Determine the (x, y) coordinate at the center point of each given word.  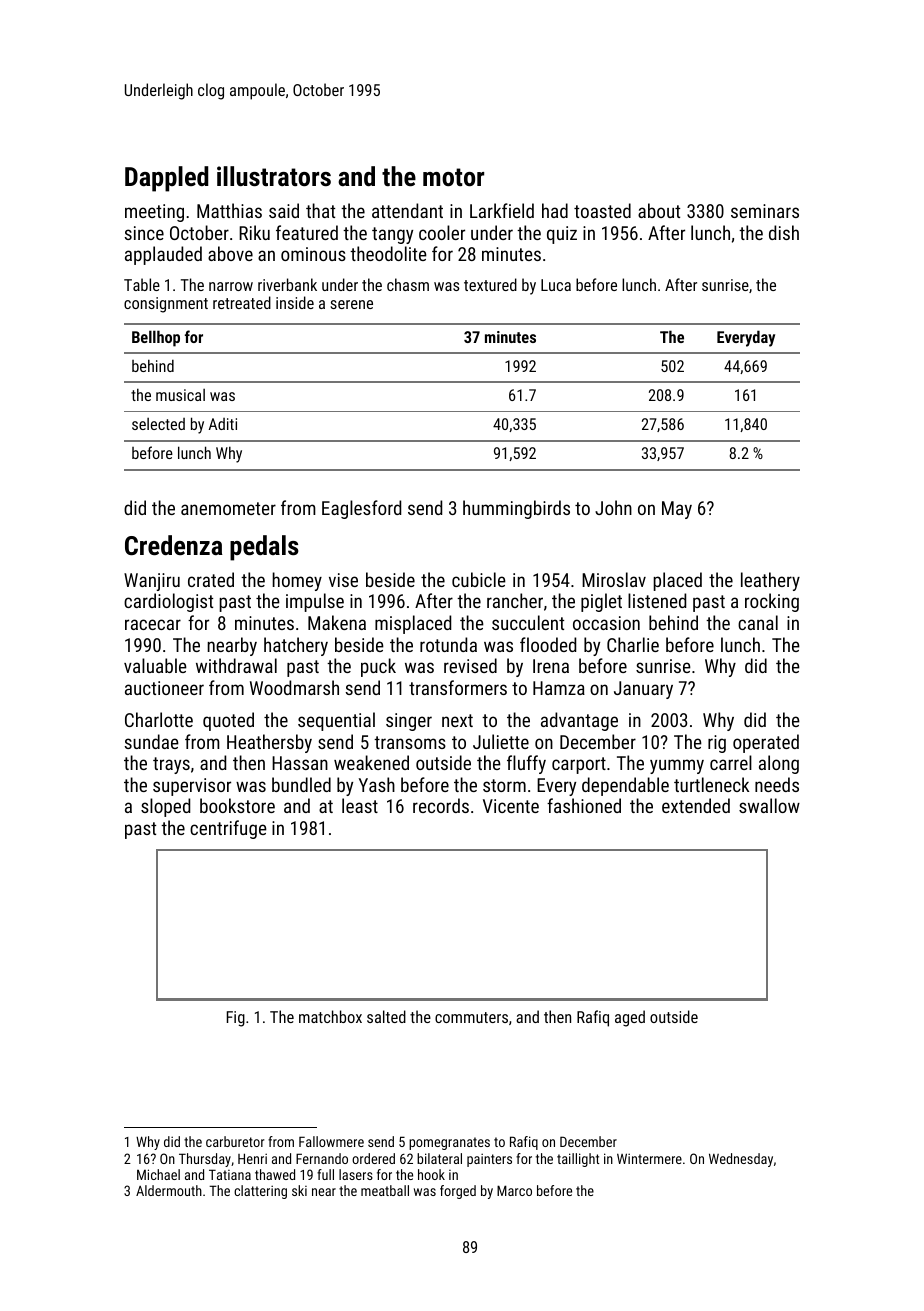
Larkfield (502, 210)
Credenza (174, 545)
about (659, 210)
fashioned (584, 805)
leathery (770, 581)
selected (158, 424)
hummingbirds (516, 509)
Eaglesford (361, 509)
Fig (236, 1019)
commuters (471, 1017)
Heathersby (269, 743)
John (613, 507)
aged (630, 1018)
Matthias (229, 210)
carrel (731, 762)
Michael (158, 1174)
